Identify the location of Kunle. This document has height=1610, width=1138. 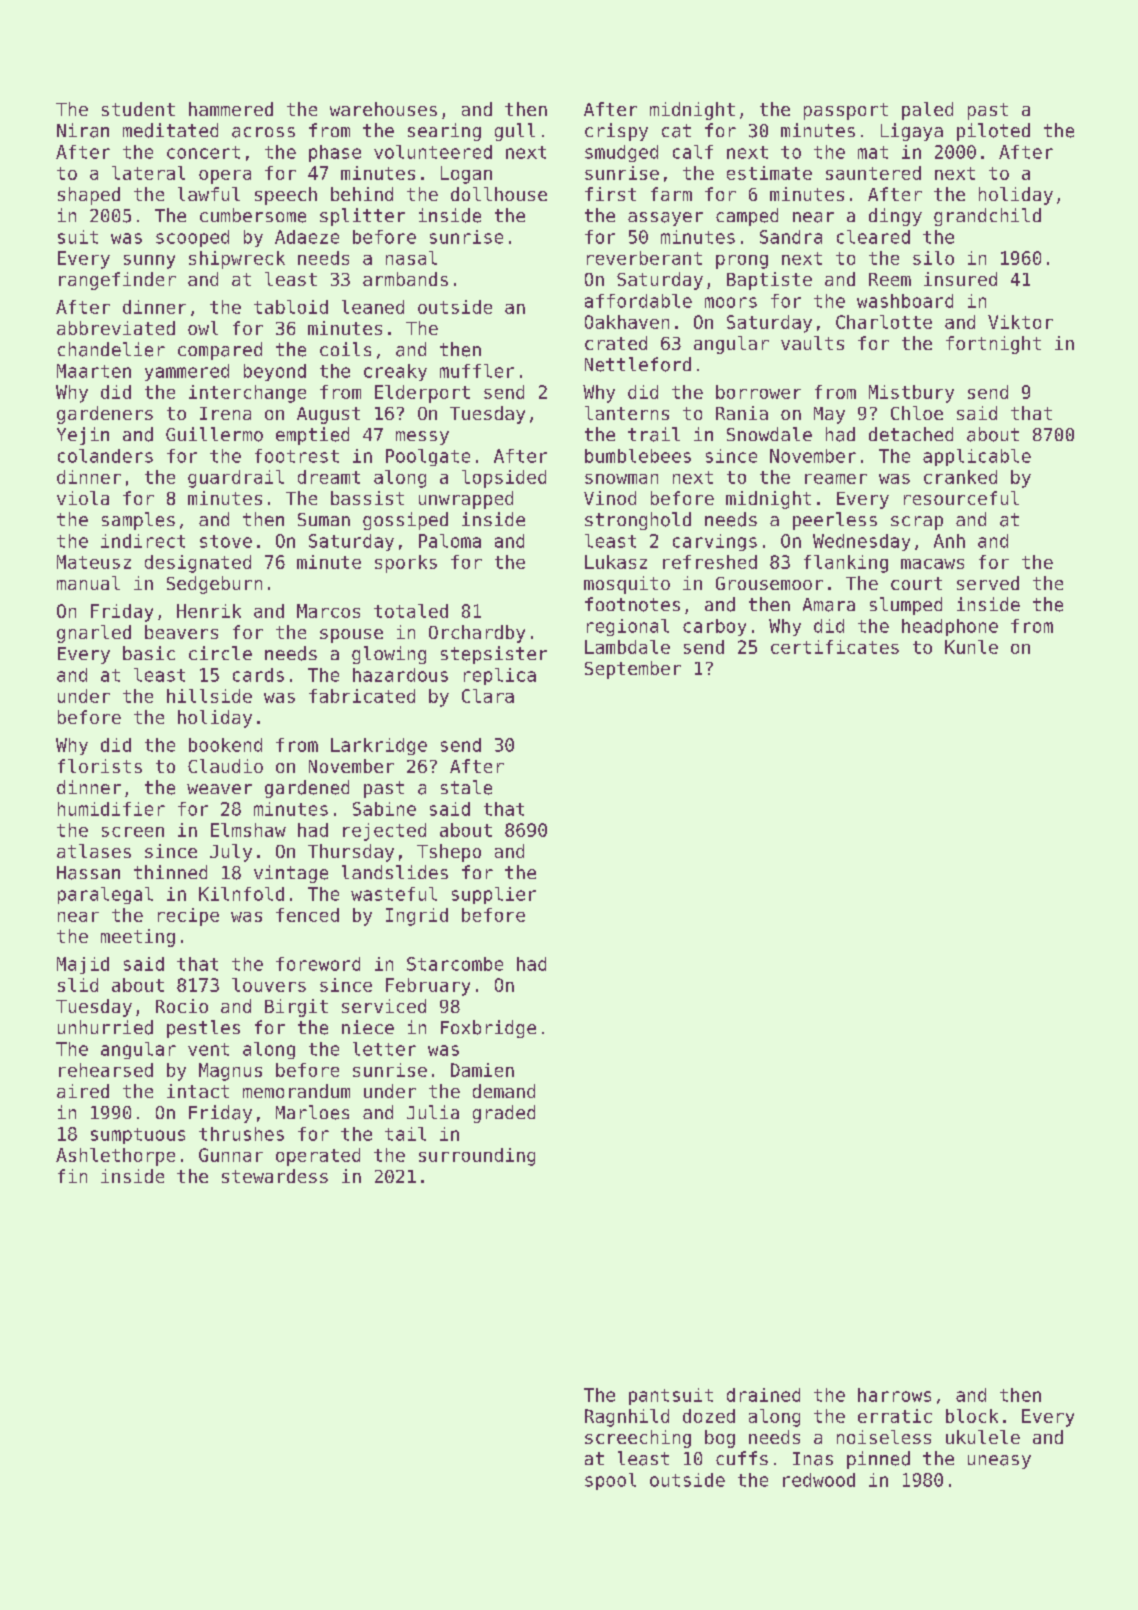
(971, 647).
